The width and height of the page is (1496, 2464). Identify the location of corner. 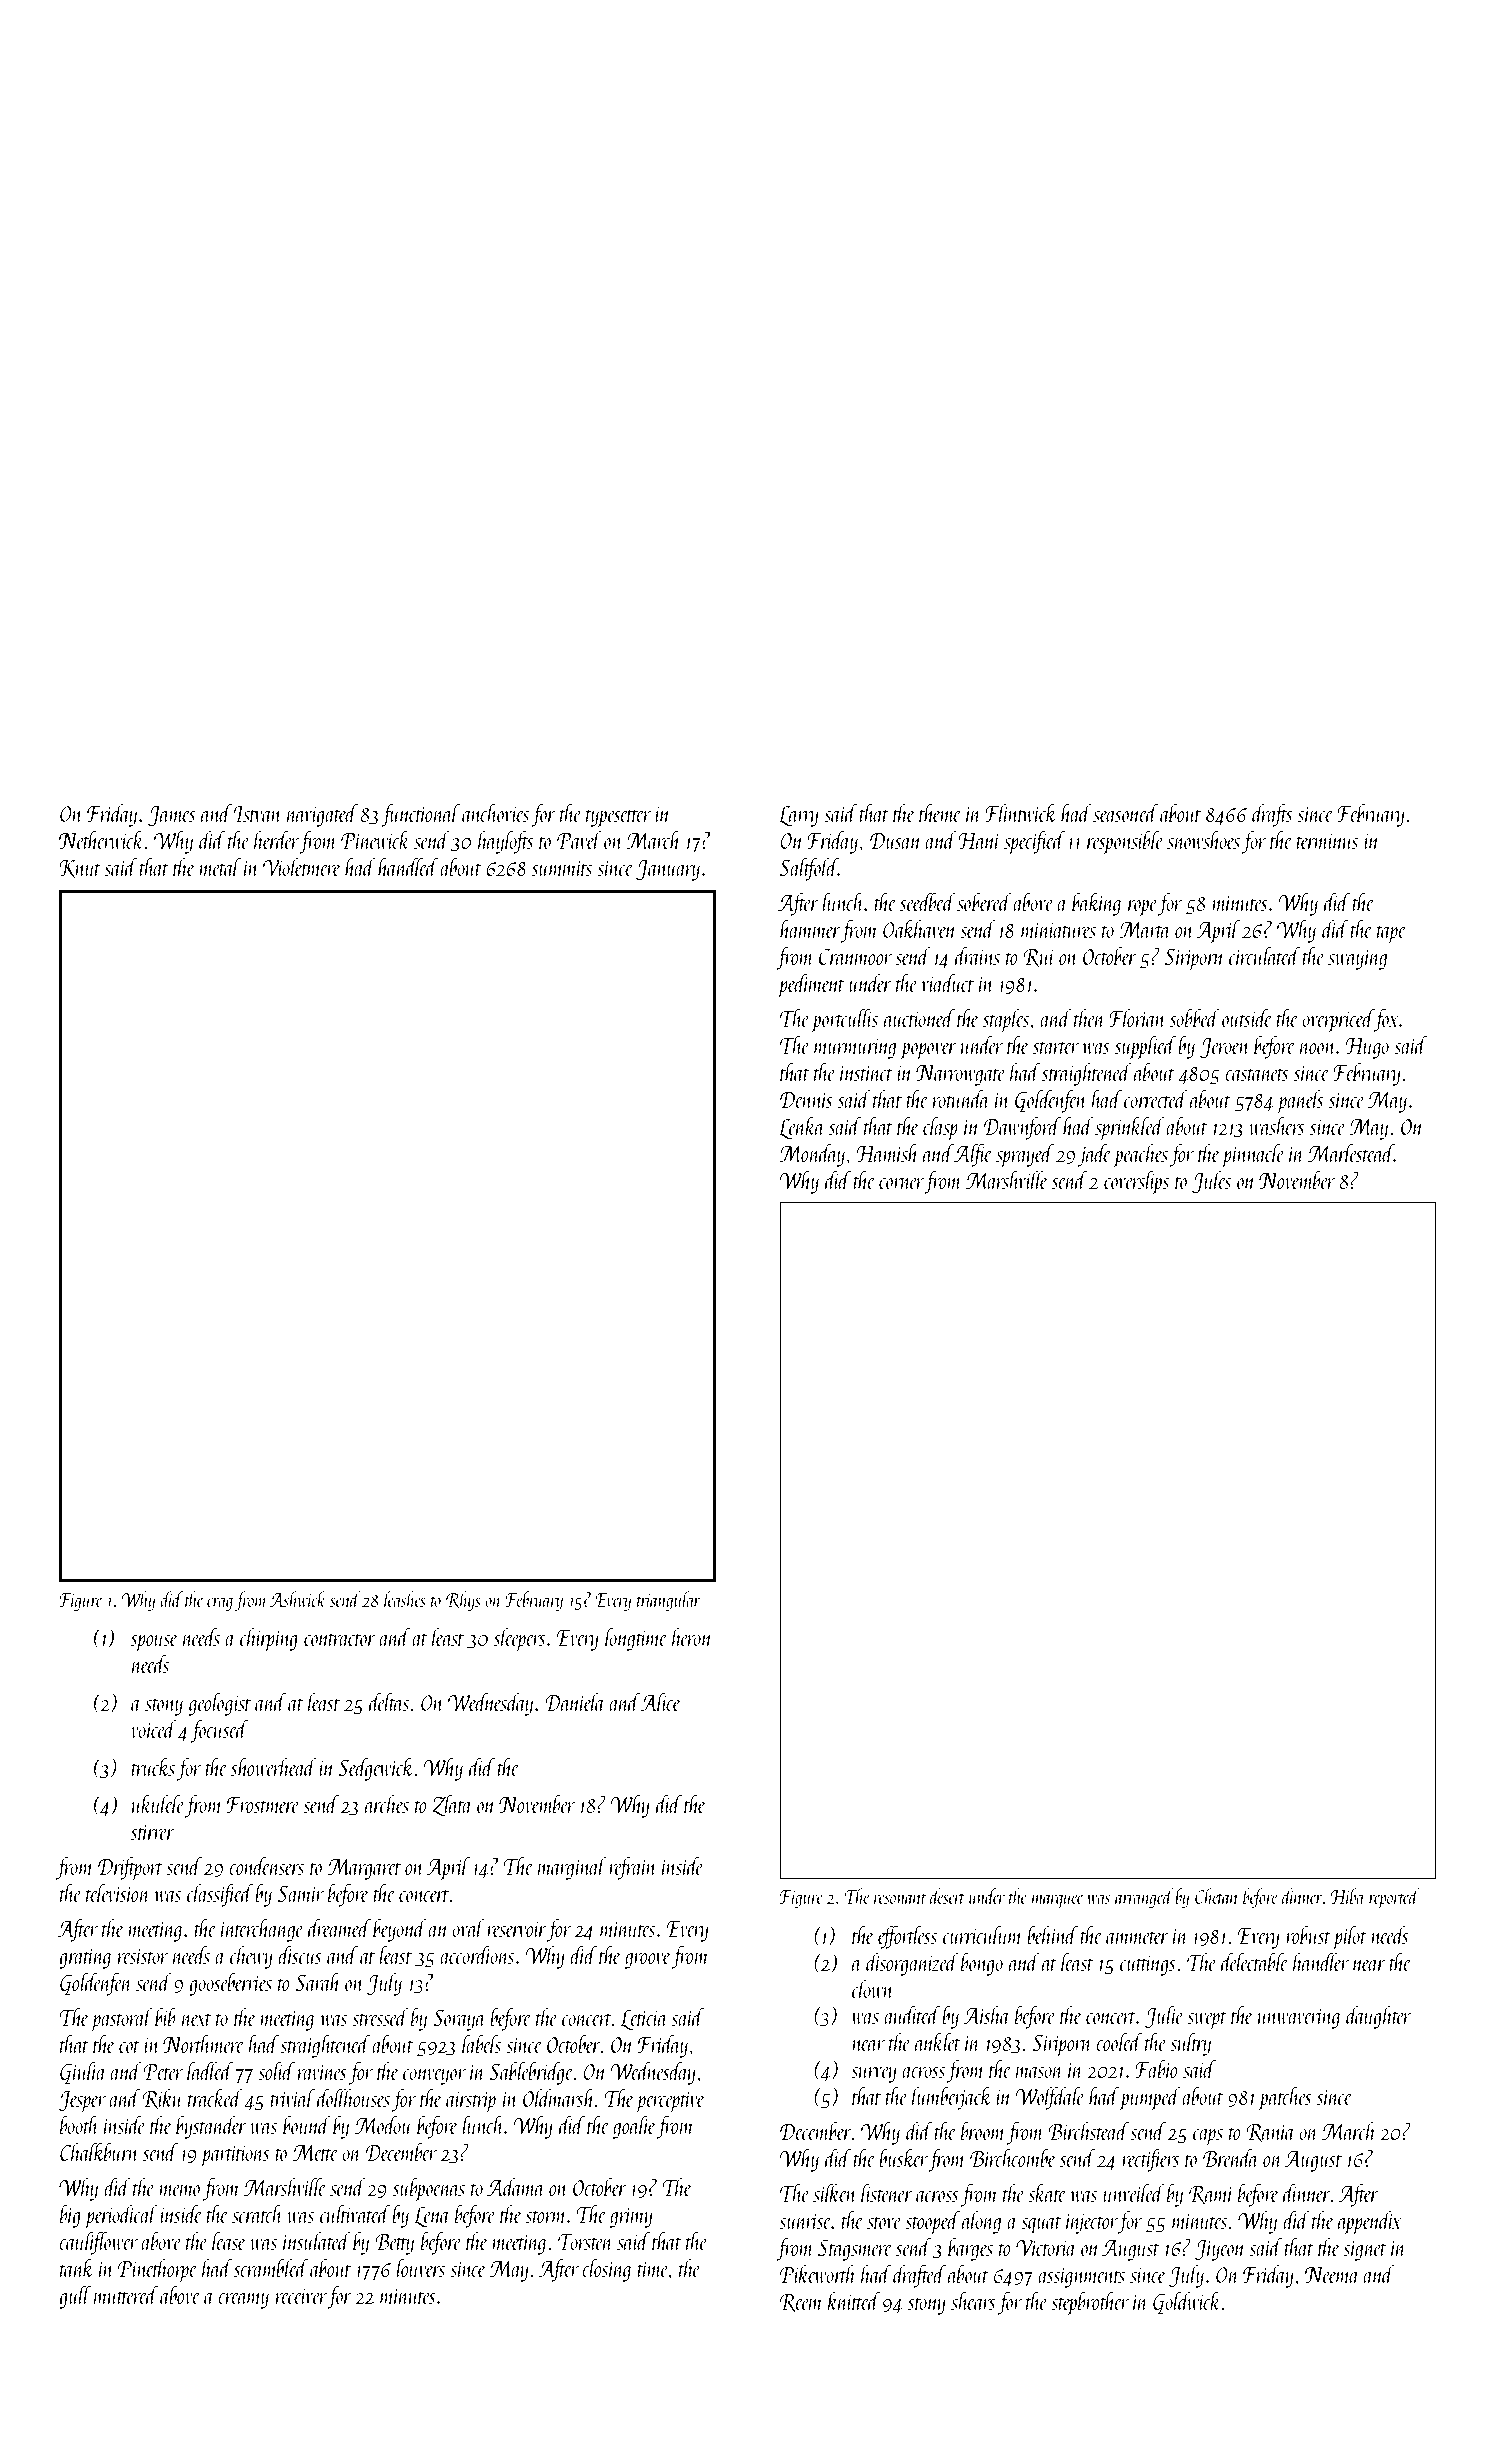
(901, 1183).
